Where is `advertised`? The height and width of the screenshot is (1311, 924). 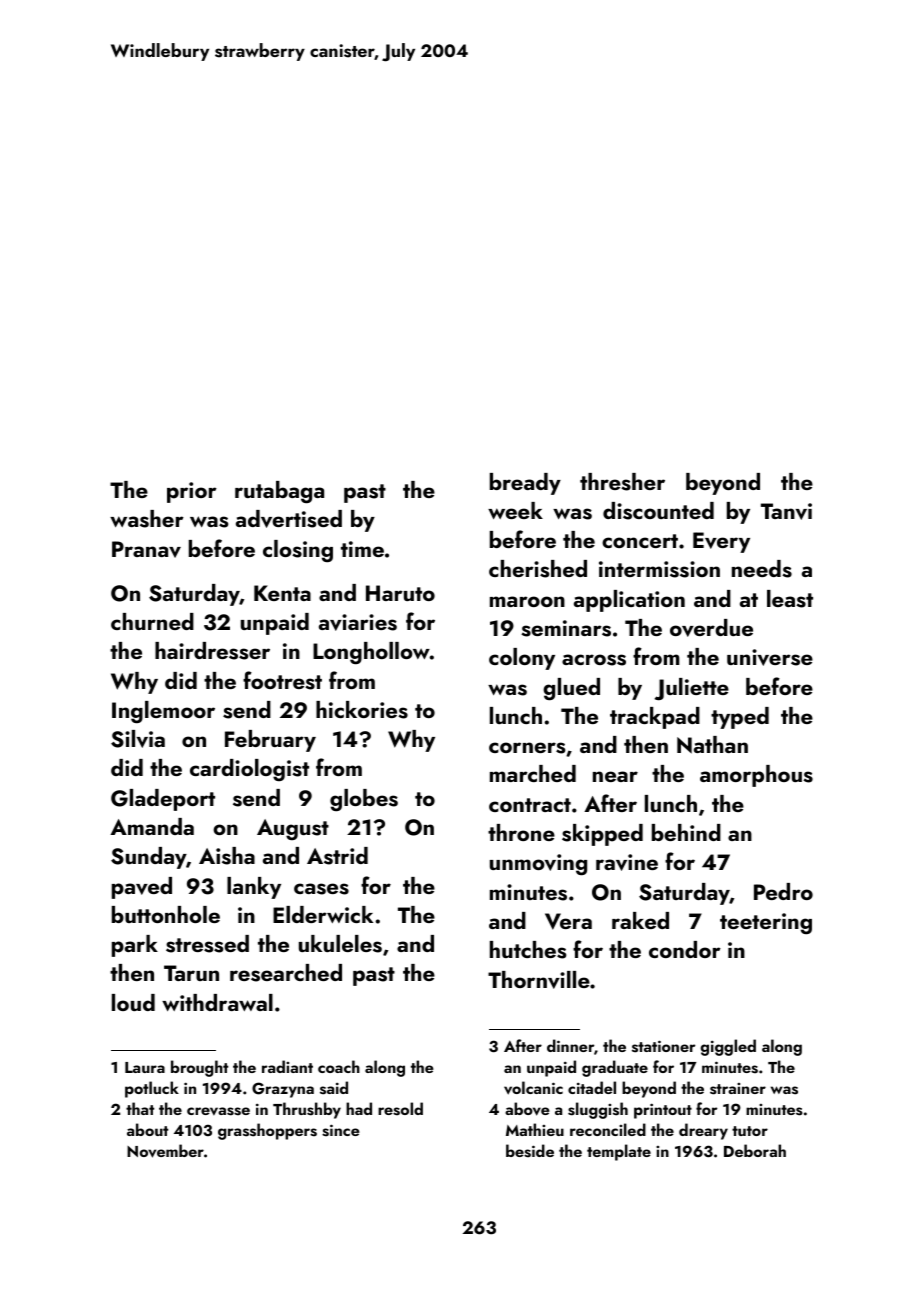 advertised is located at coordinates (289, 519).
